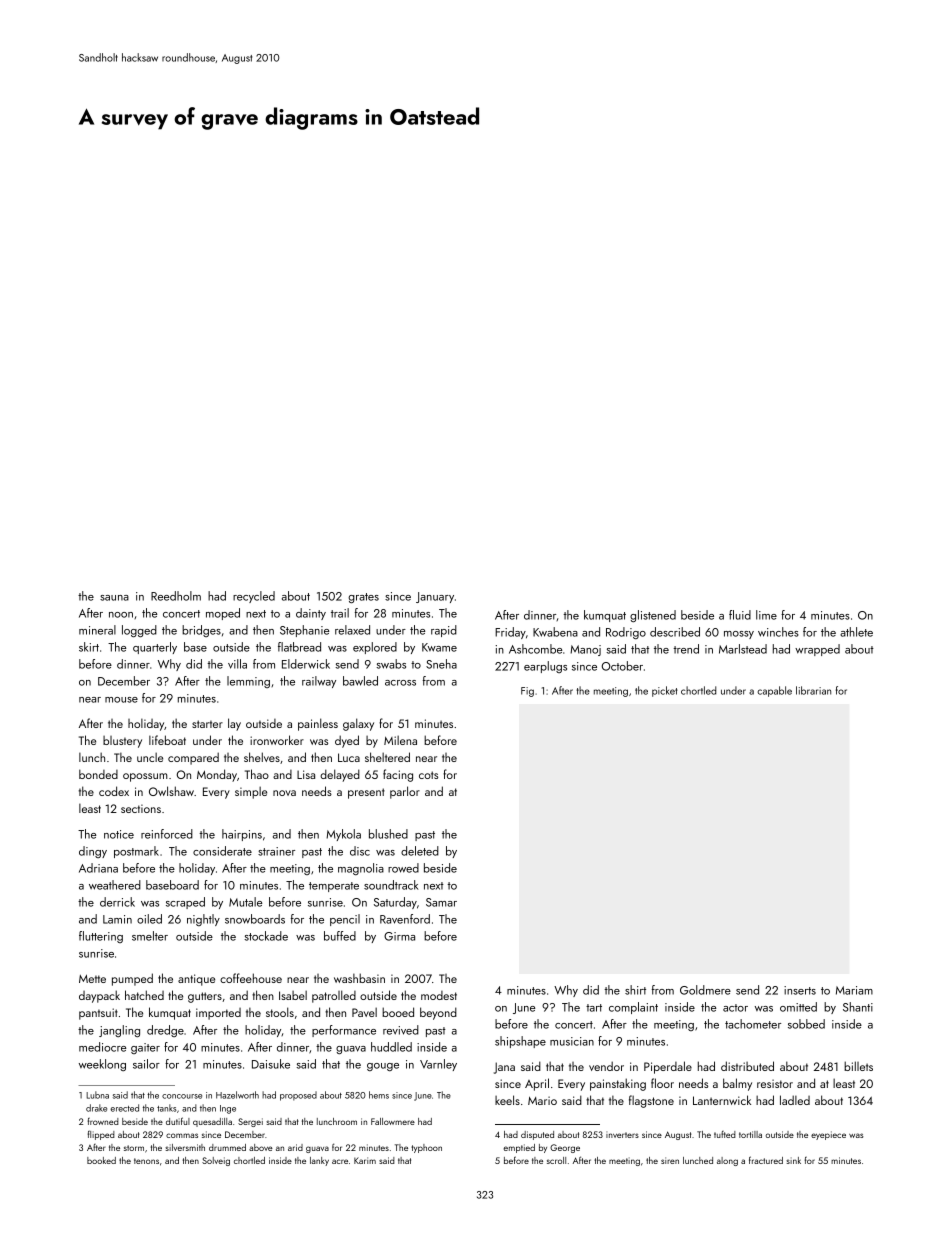 This screenshot has height=1233, width=952. Describe the element at coordinates (828, 1135) in the screenshot. I see `eyepiece` at that location.
